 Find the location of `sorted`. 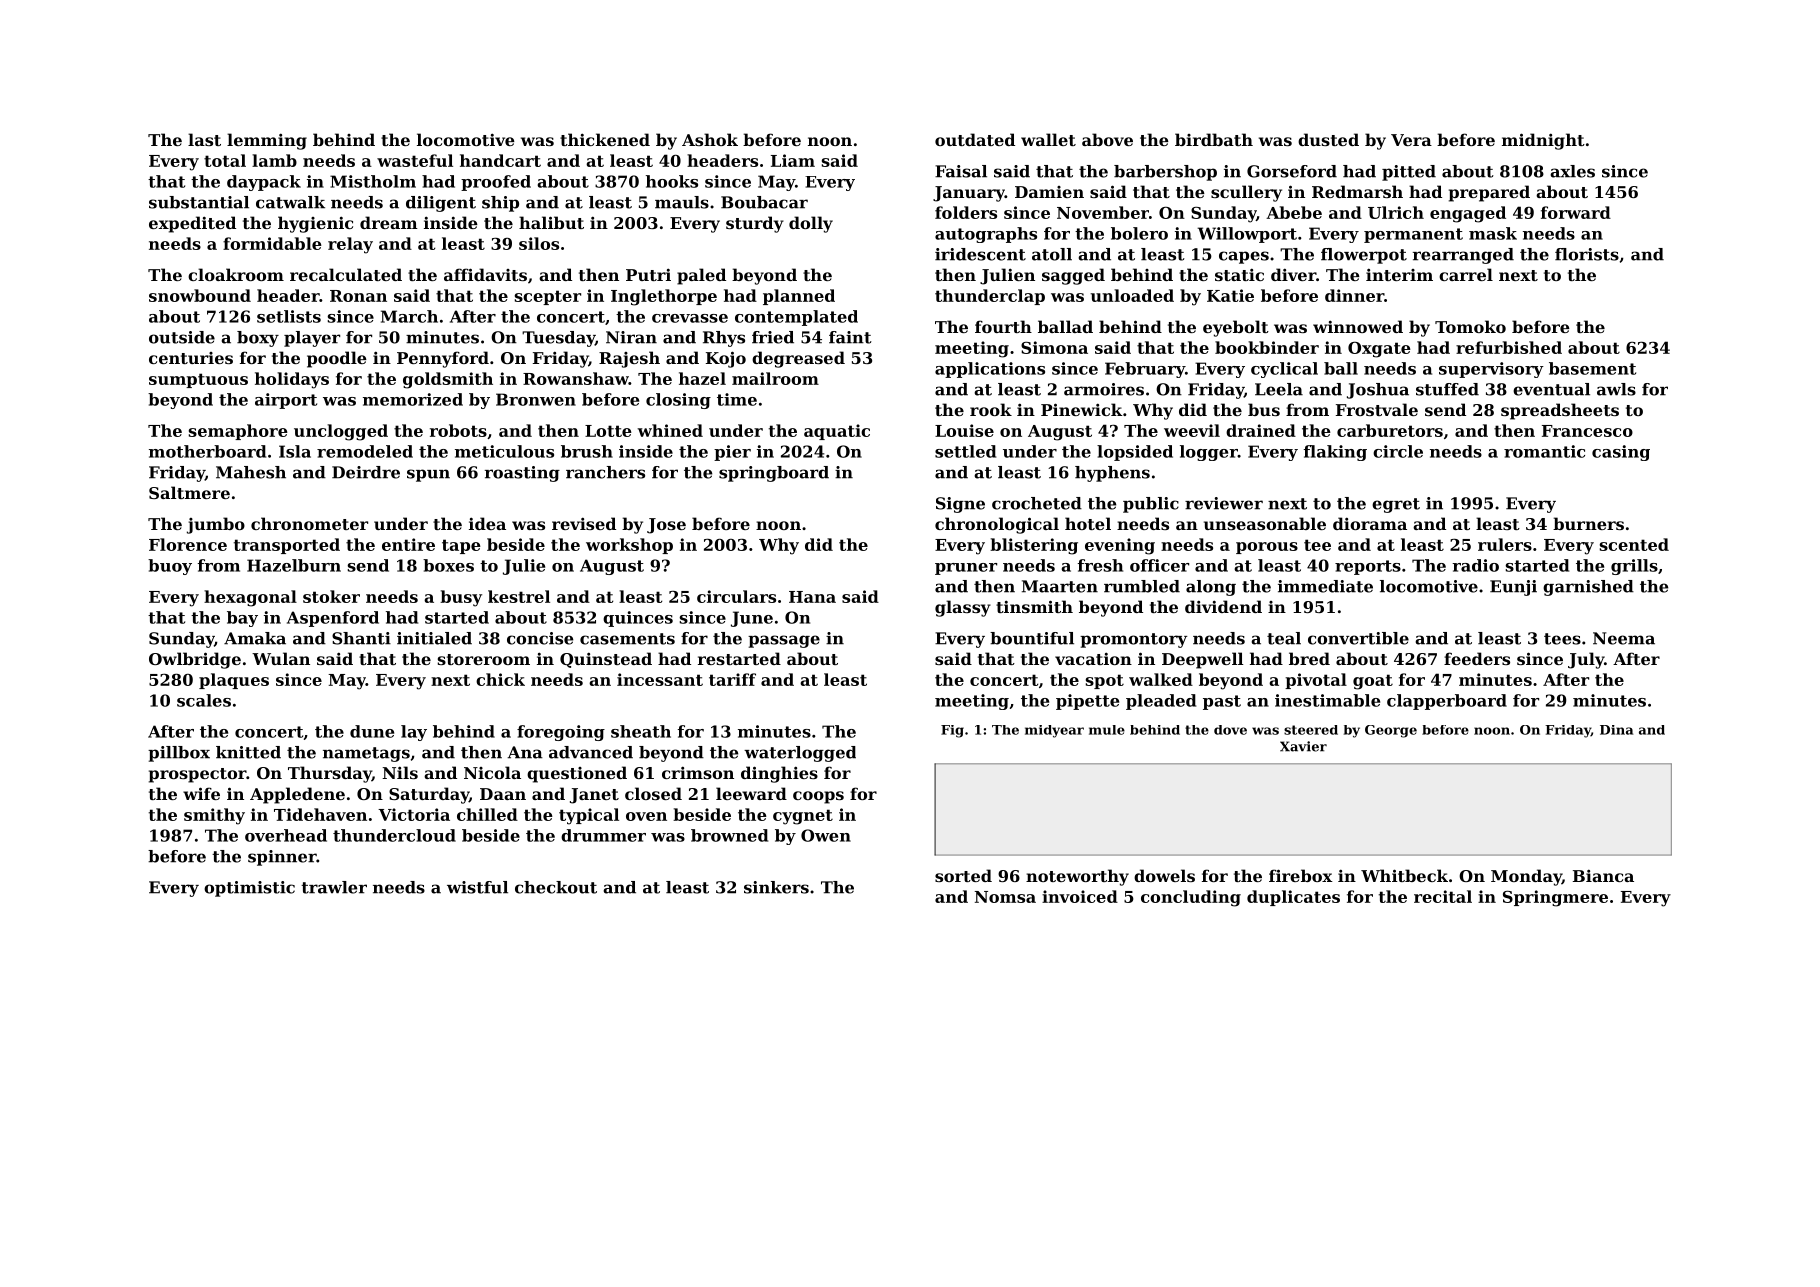

sorted is located at coordinates (963, 875).
